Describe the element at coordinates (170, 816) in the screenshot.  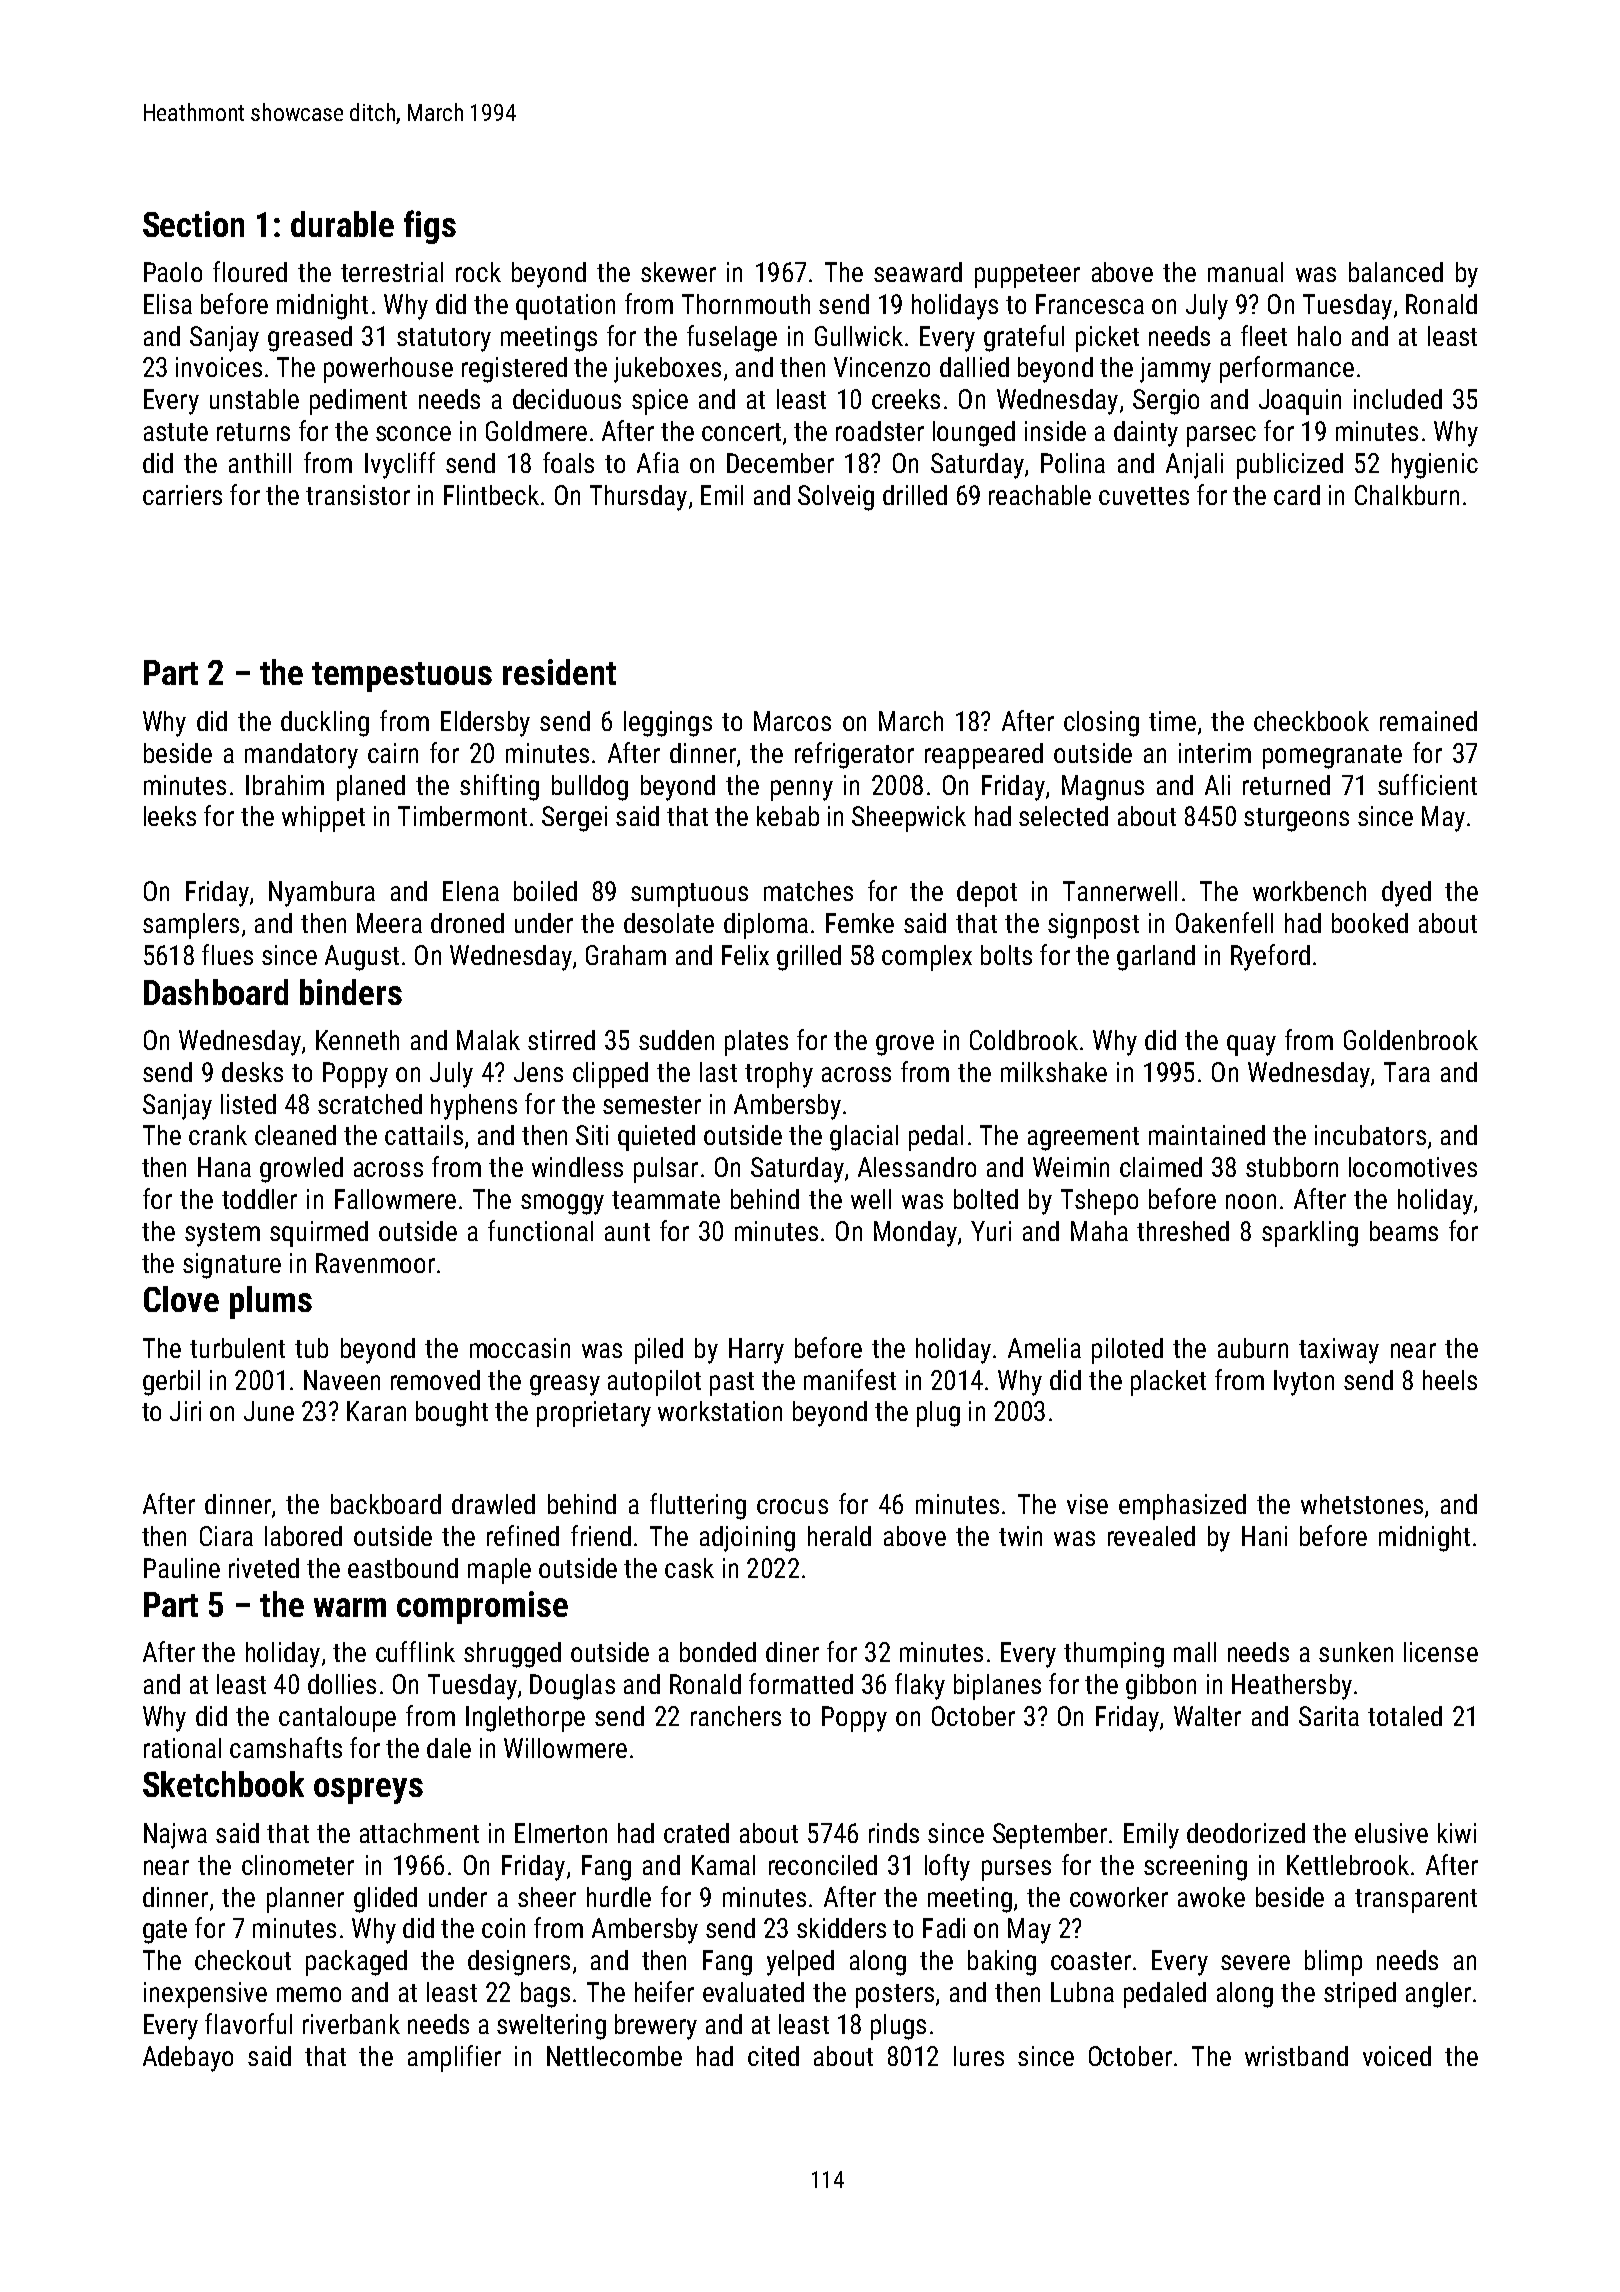
I see `leeks` at that location.
